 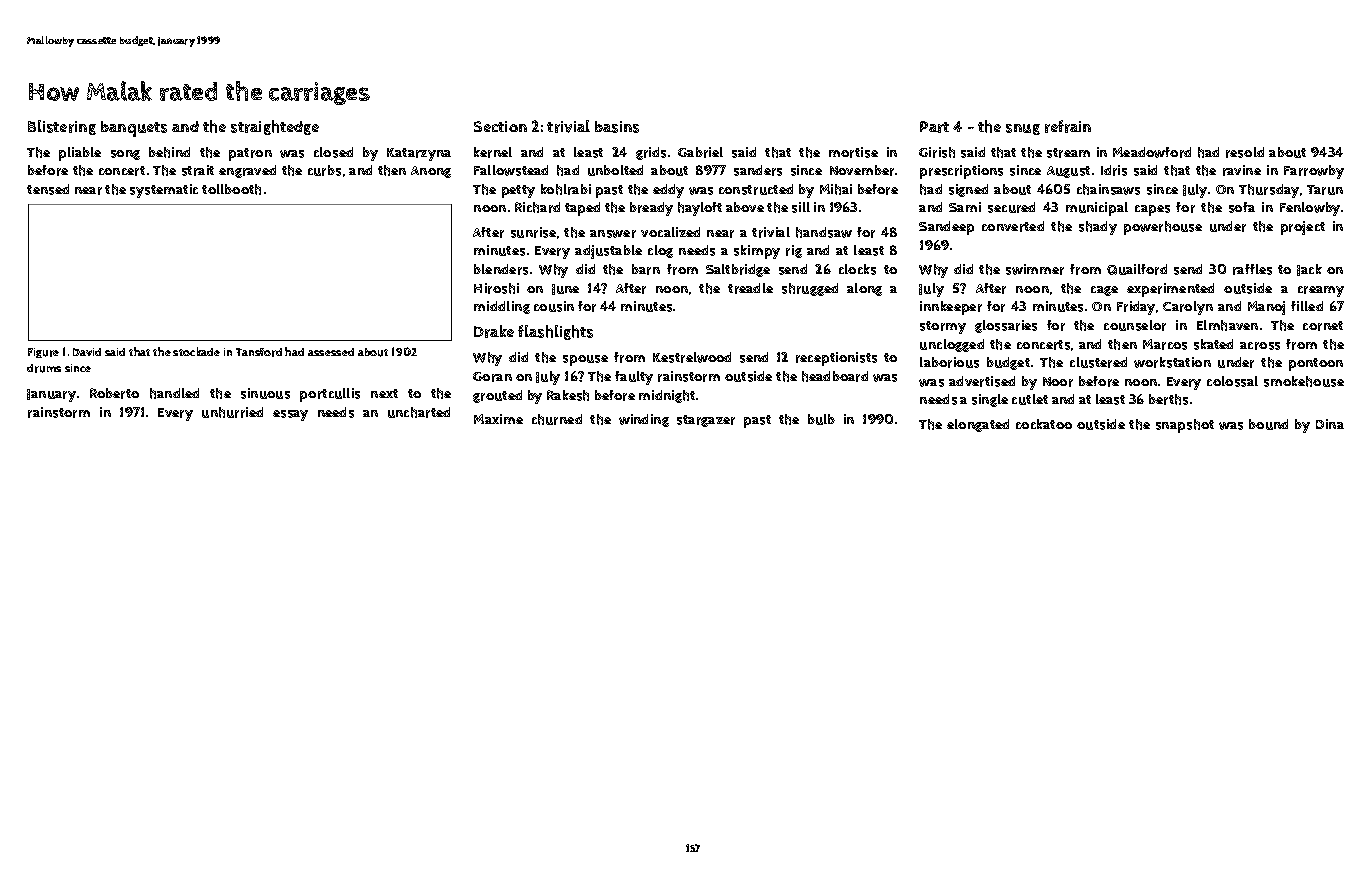 What do you see at coordinates (821, 419) in the screenshot?
I see `bulb` at bounding box center [821, 419].
